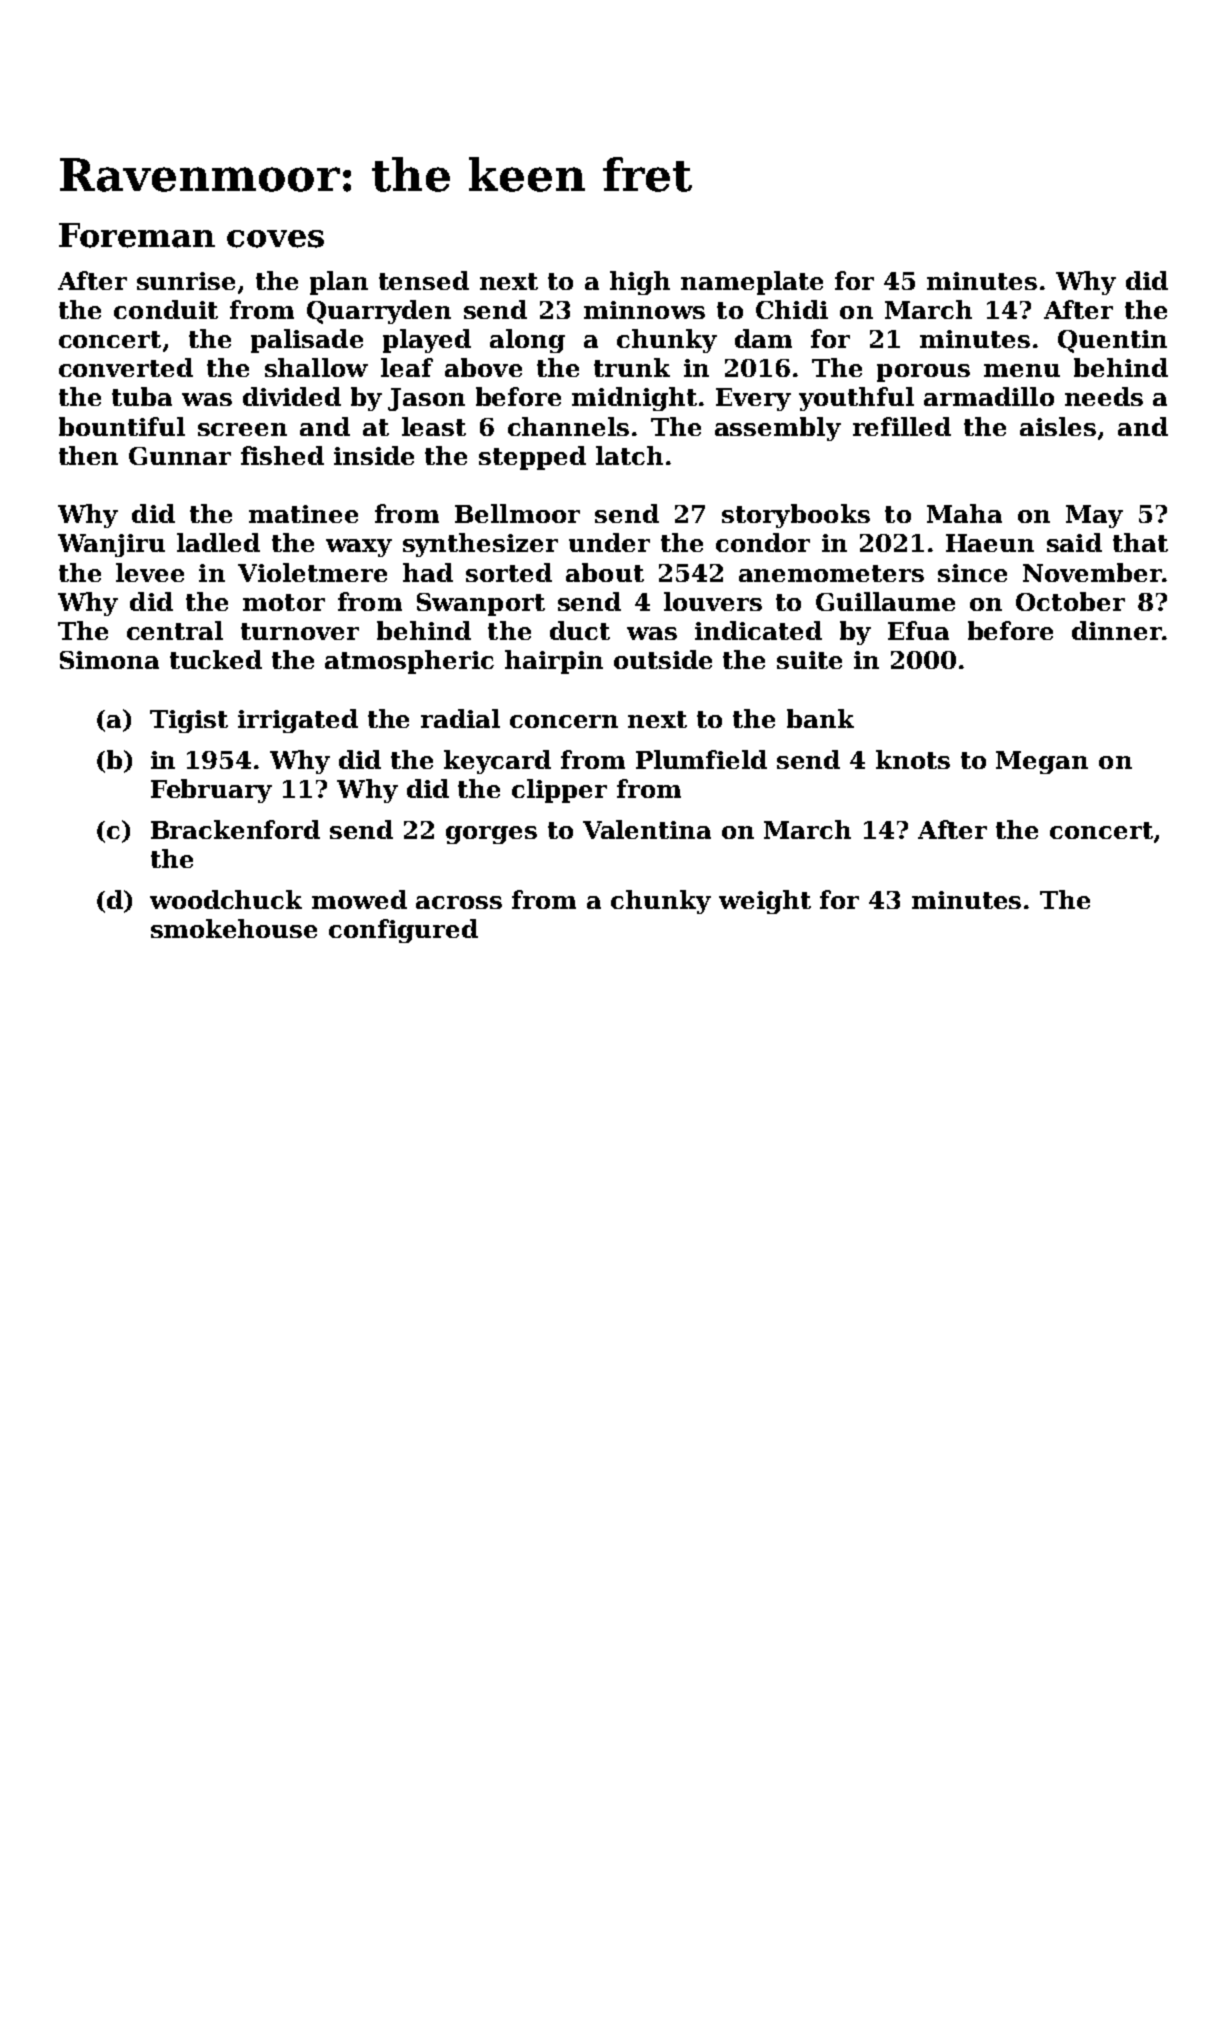  What do you see at coordinates (752, 283) in the image?
I see `nameplate` at bounding box center [752, 283].
